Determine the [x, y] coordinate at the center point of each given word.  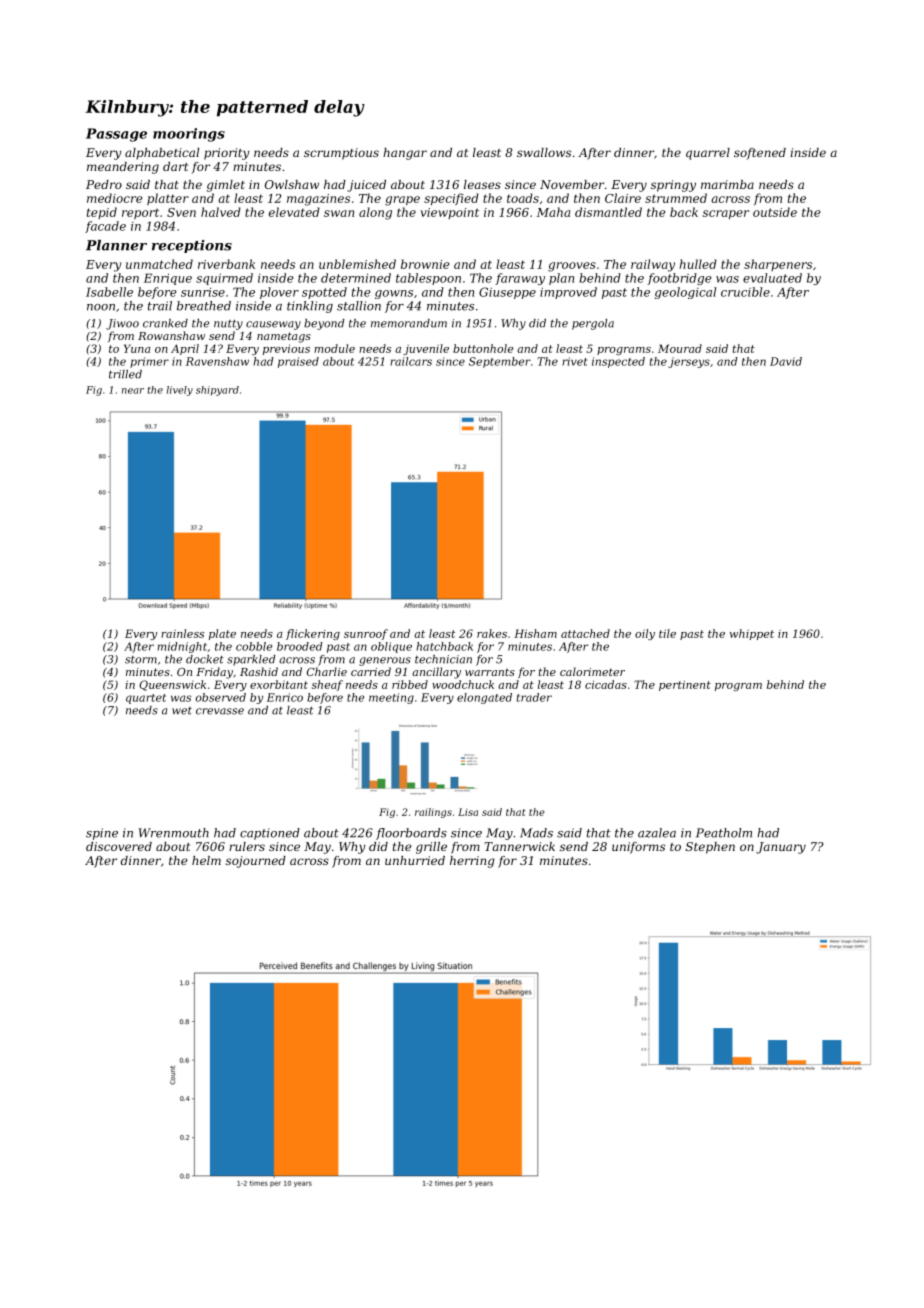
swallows [544, 152]
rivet [574, 361]
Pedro [104, 184]
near [133, 391]
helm [206, 860]
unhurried [415, 860]
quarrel [708, 154]
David [786, 361]
